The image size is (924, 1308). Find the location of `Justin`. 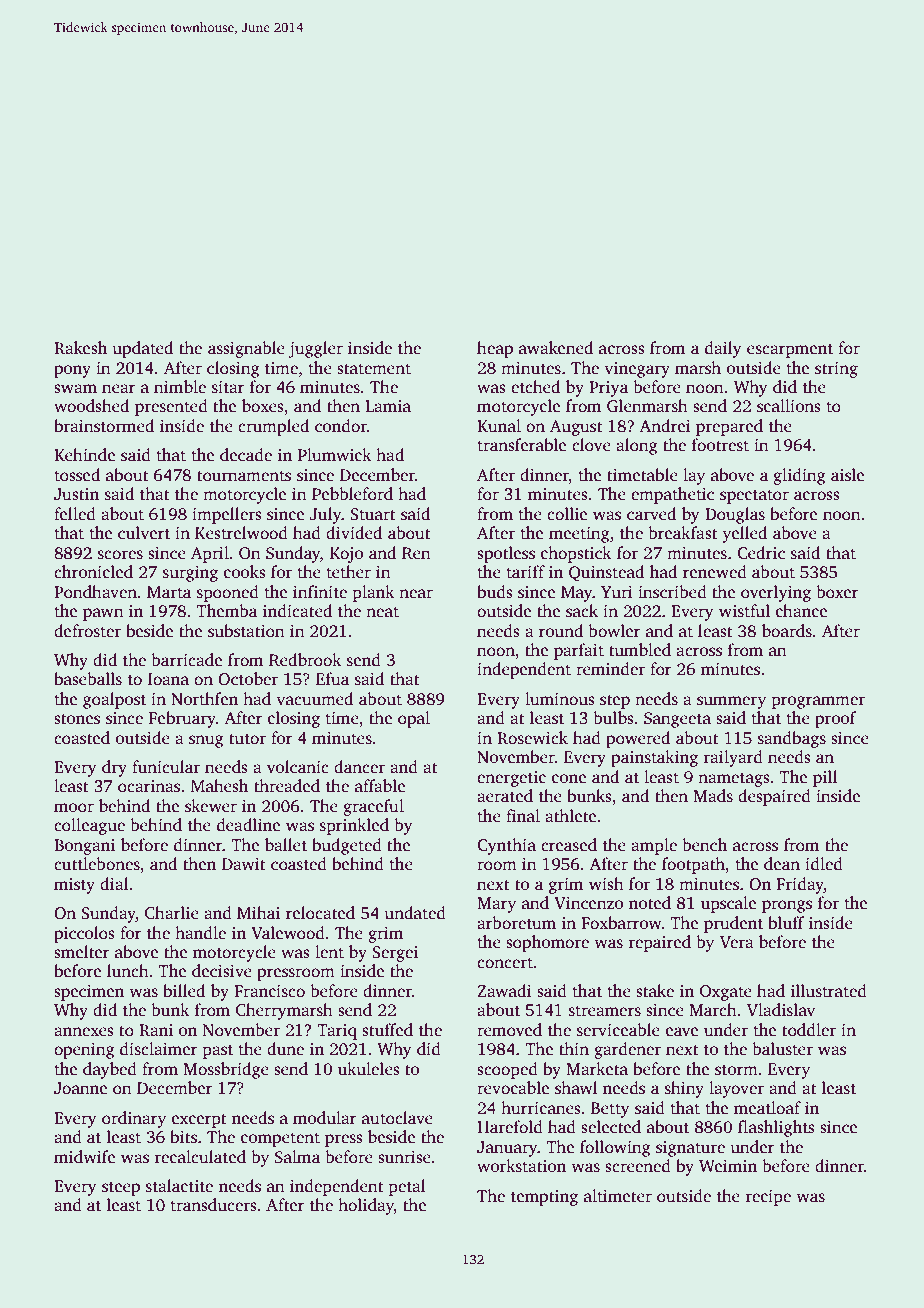

Justin is located at coordinates (76, 494).
